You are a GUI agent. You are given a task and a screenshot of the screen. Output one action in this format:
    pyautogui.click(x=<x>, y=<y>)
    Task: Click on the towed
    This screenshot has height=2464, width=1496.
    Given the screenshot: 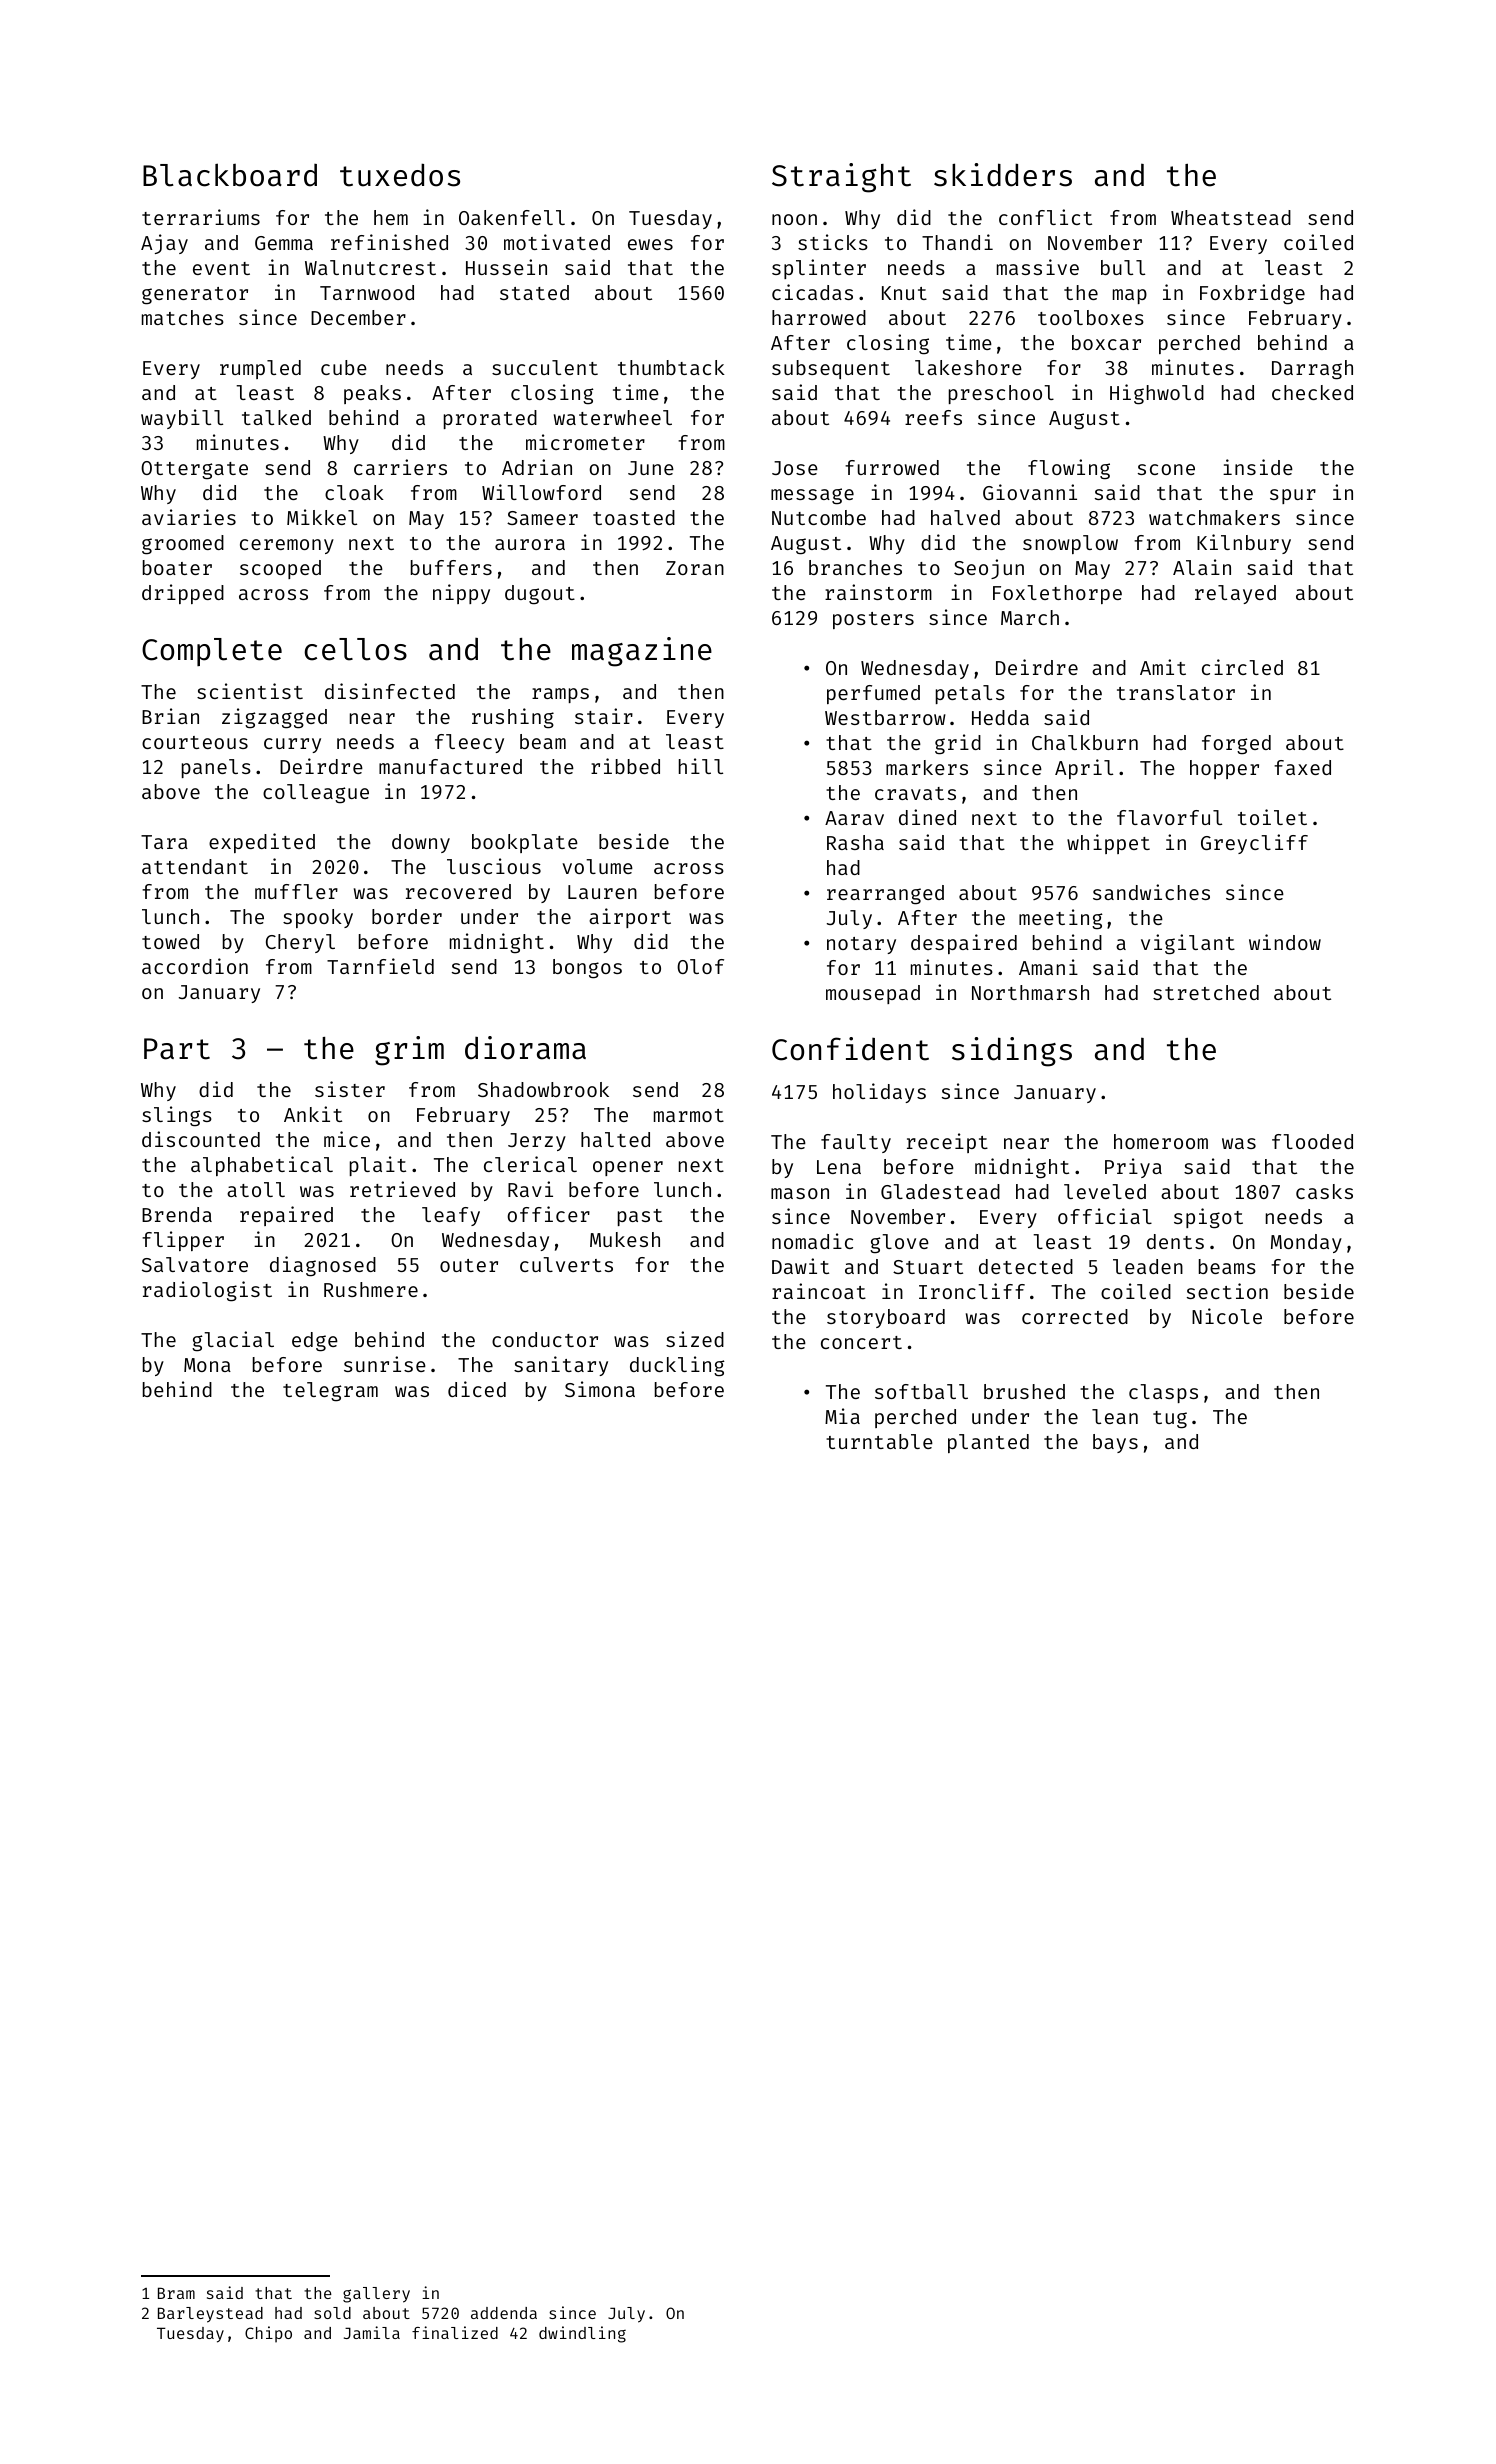 What is the action you would take?
    pyautogui.click(x=170, y=941)
